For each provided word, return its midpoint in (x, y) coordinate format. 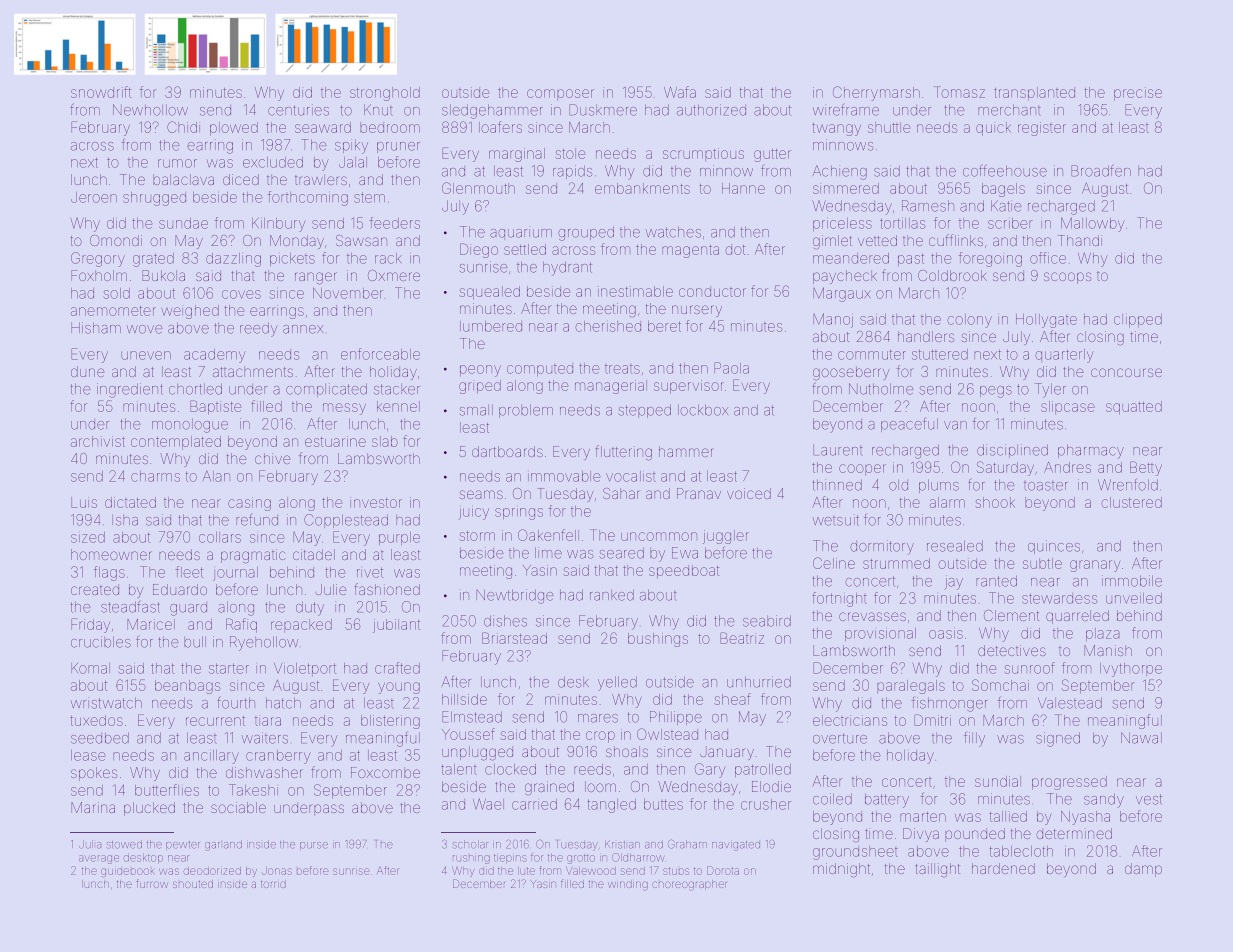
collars (220, 537)
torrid (273, 884)
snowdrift (101, 92)
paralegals (911, 687)
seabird (767, 621)
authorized (711, 110)
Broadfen (1101, 170)
